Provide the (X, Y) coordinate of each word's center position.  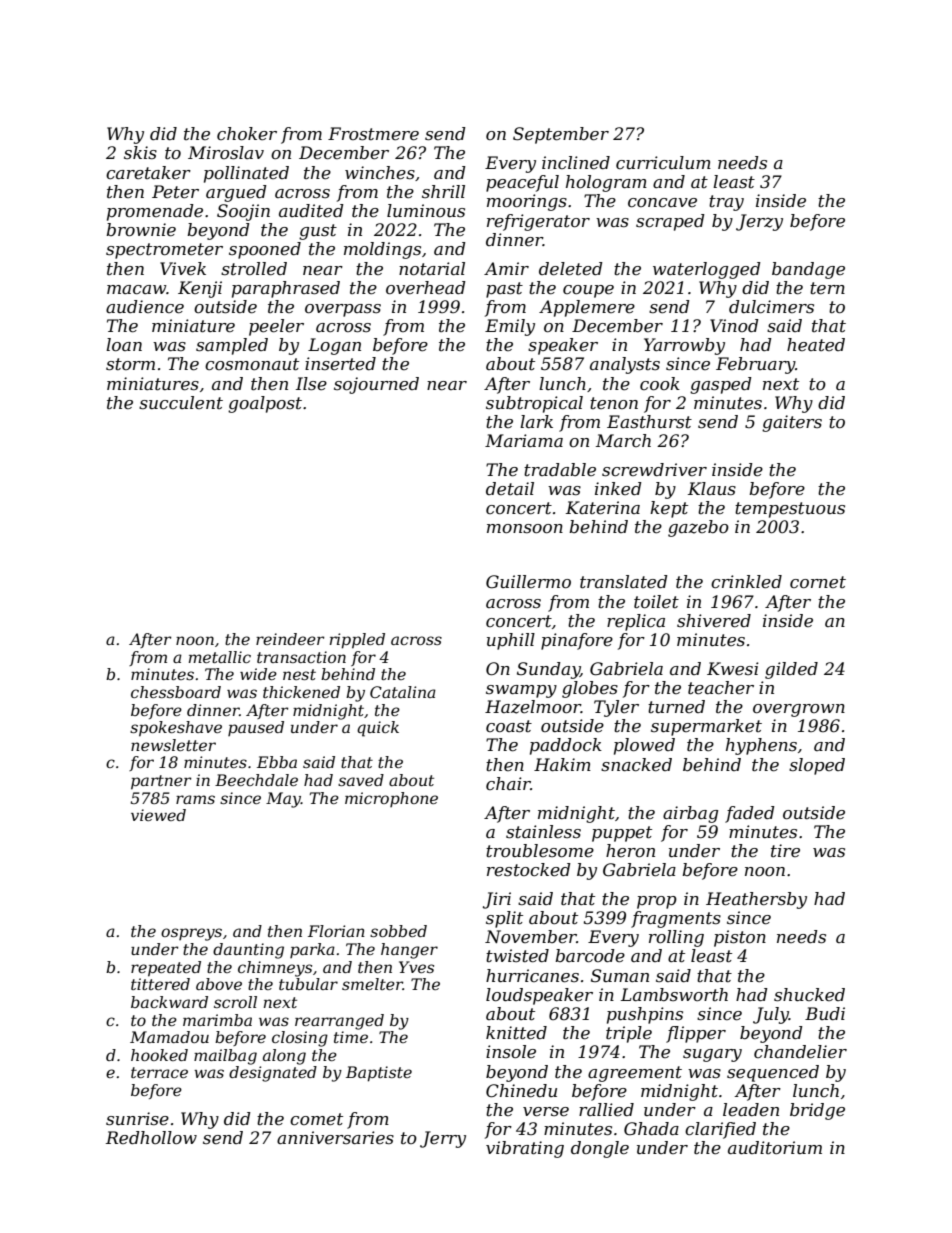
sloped (817, 766)
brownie (141, 230)
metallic (220, 657)
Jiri (497, 900)
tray (726, 203)
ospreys (191, 934)
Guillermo (528, 582)
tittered (160, 984)
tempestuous (790, 510)
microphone (391, 799)
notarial (432, 268)
